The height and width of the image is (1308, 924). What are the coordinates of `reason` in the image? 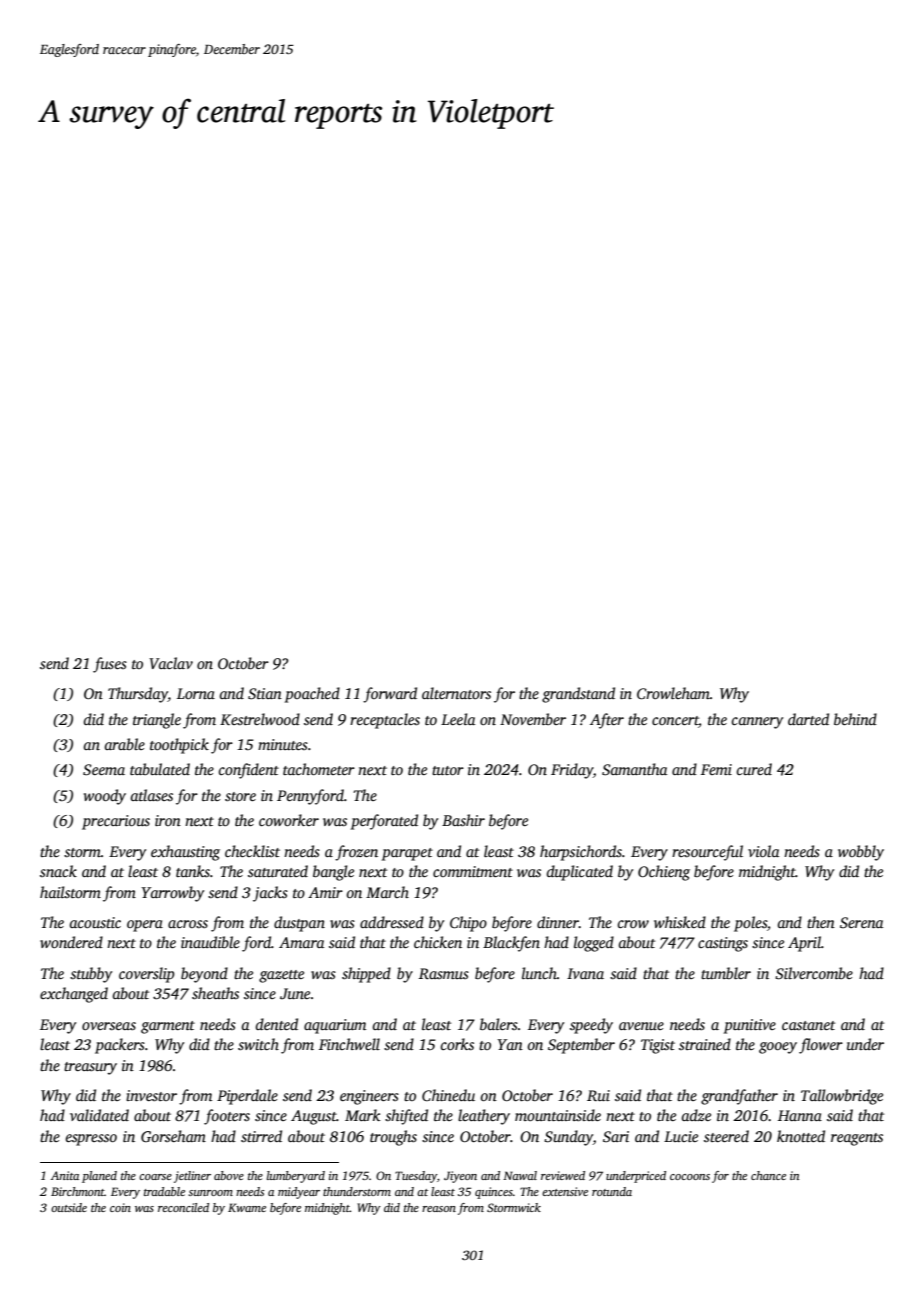 It's located at (439, 1209).
